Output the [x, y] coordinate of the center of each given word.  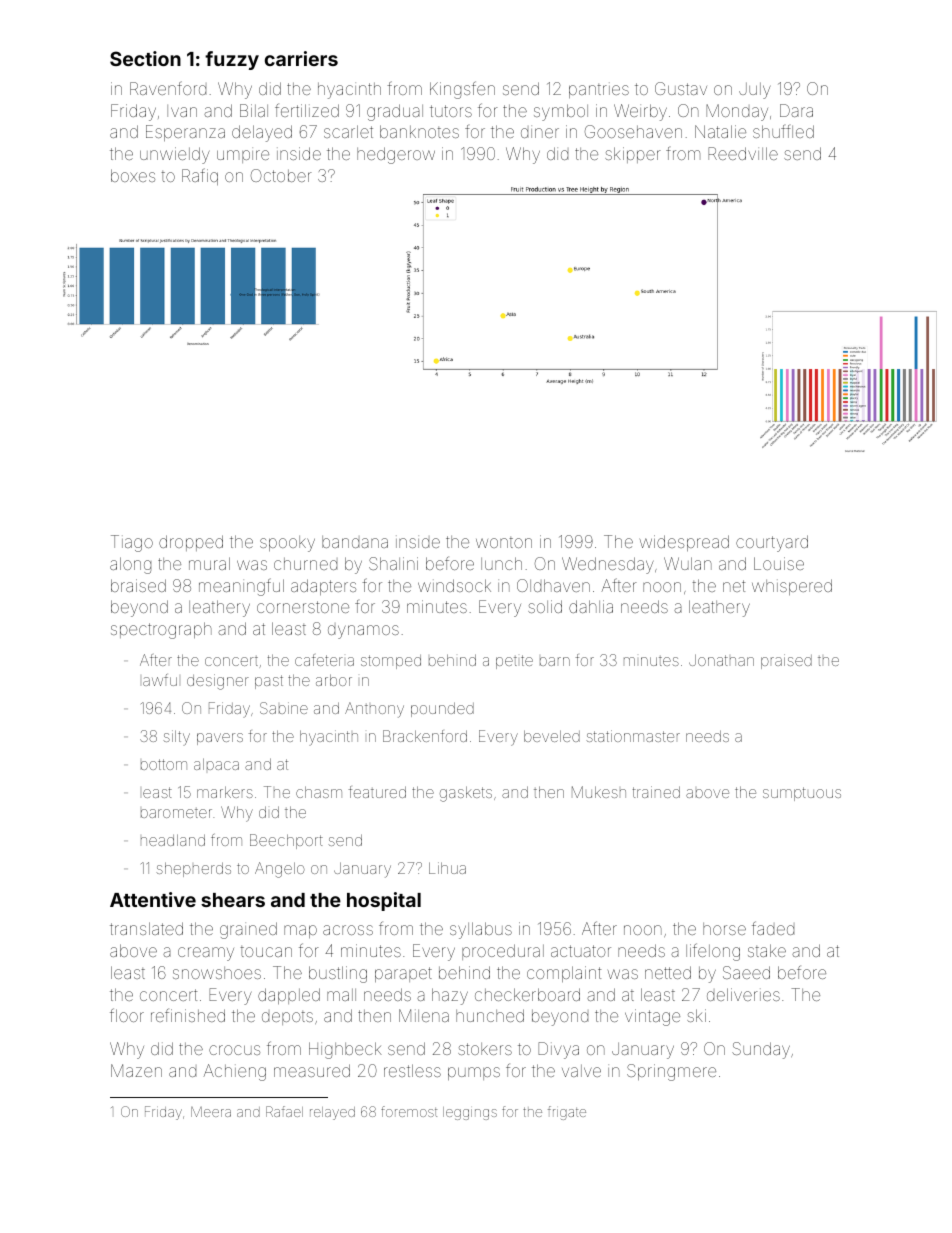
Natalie [720, 131]
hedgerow [396, 155]
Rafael [284, 1111]
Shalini [393, 563]
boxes [133, 175]
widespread [684, 543]
